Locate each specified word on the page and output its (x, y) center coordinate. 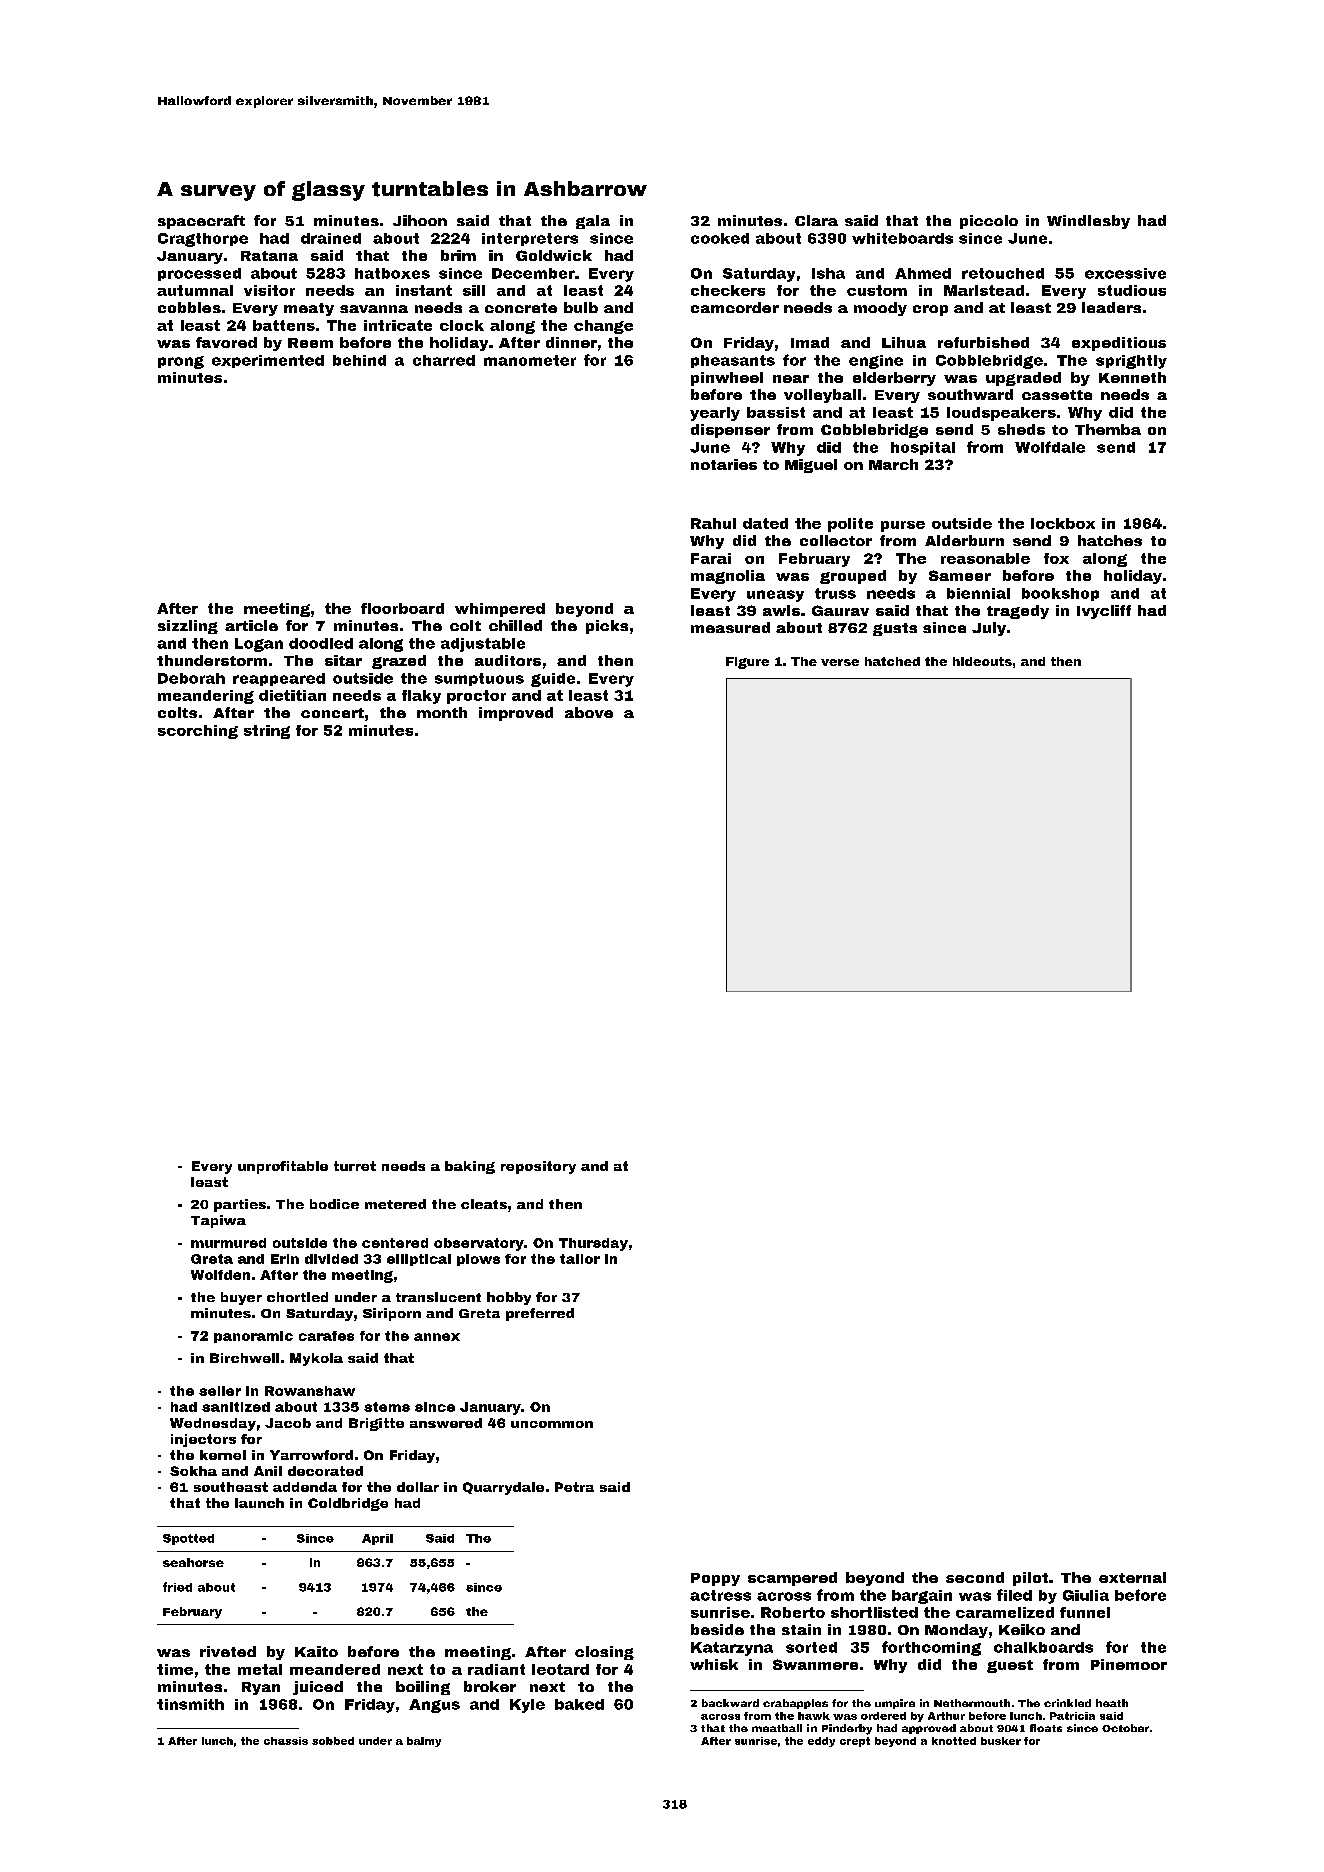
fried (177, 1587)
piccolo (989, 222)
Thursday (593, 1244)
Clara (816, 220)
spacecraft (201, 222)
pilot (1030, 1579)
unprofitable (283, 1167)
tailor (580, 1259)
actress (720, 1595)
